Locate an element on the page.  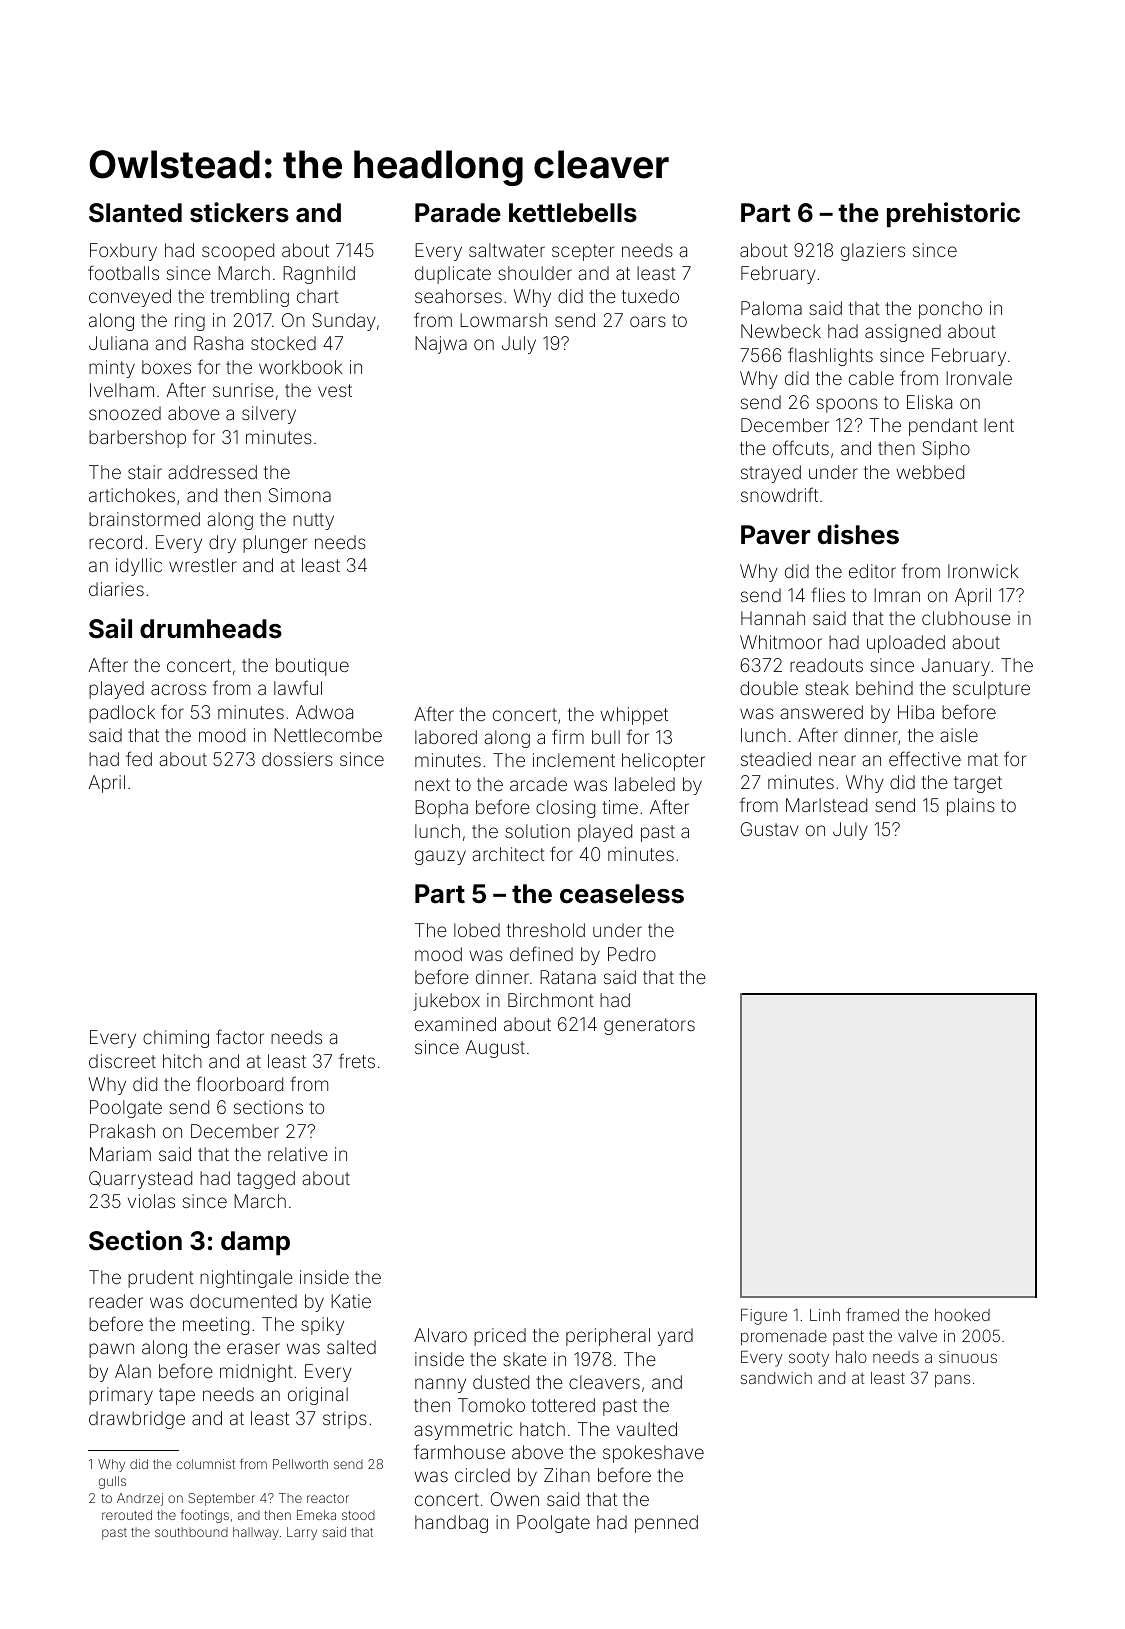
primary is located at coordinates (121, 1396).
